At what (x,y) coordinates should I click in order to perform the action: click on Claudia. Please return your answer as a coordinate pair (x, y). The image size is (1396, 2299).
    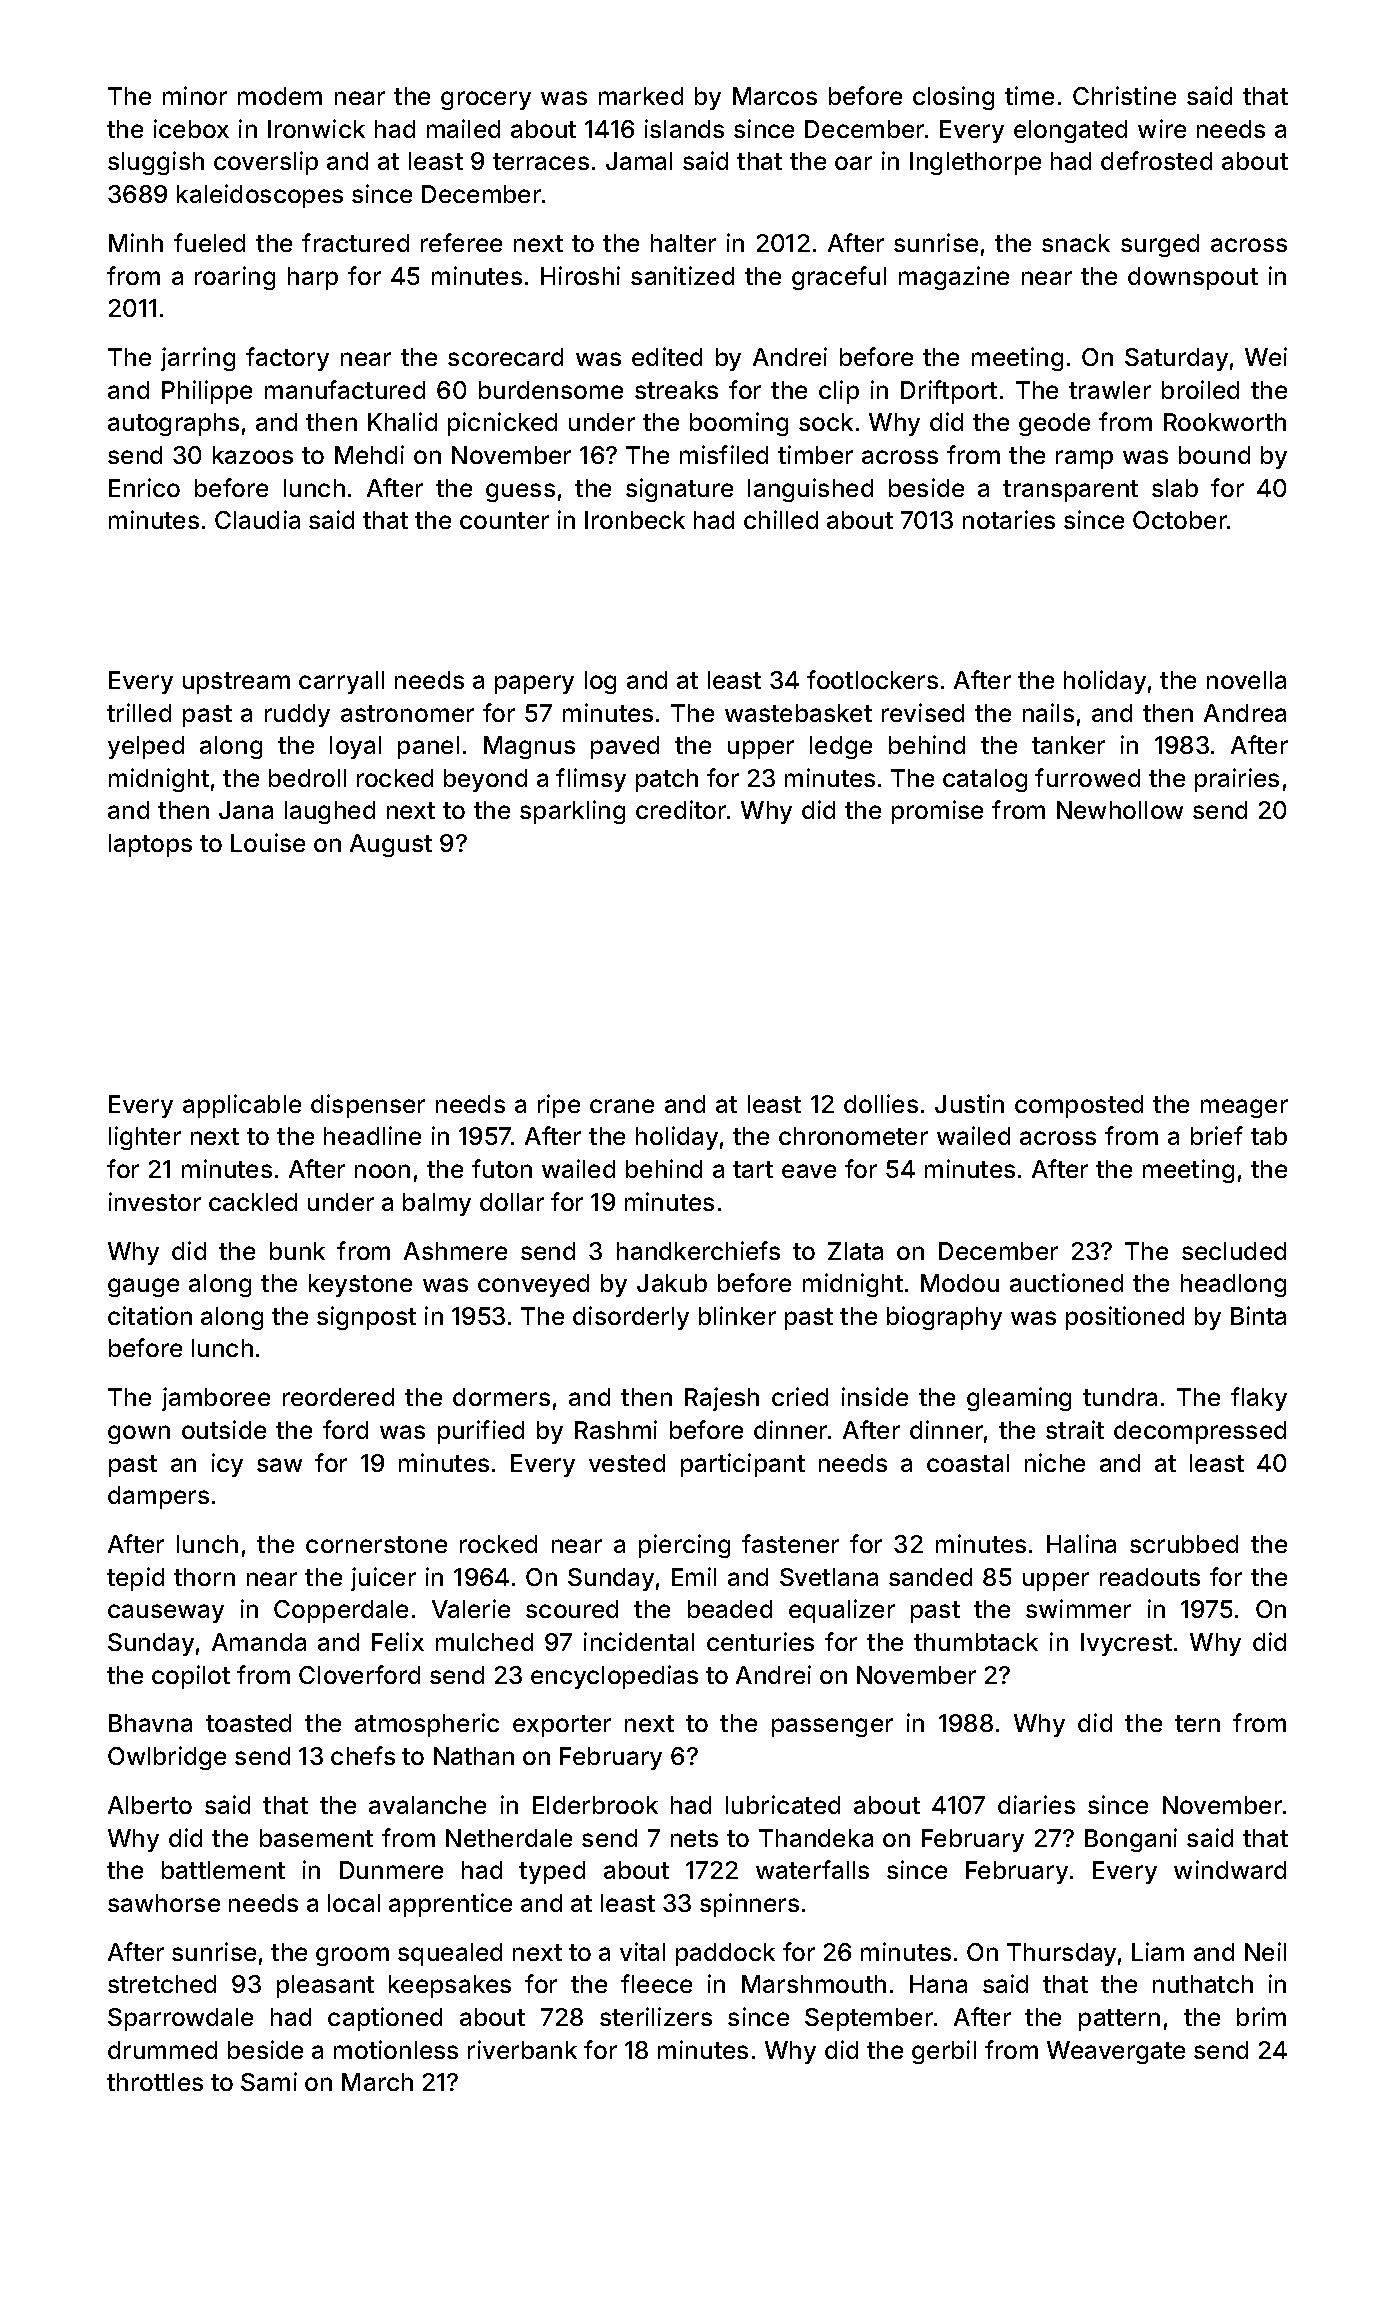
    Looking at the image, I should click on (257, 519).
